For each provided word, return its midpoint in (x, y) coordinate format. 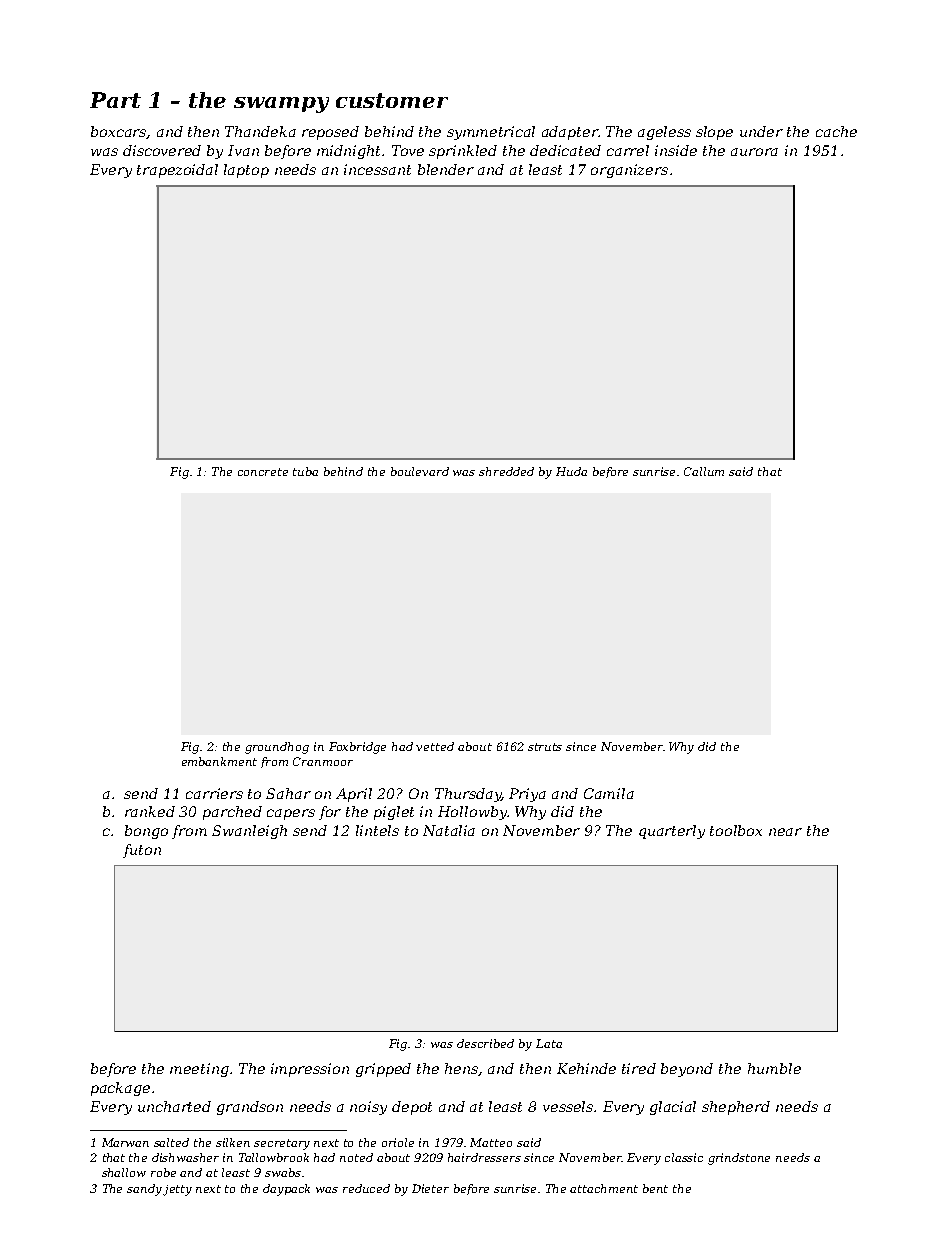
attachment (604, 1188)
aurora (754, 152)
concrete (263, 472)
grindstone (739, 1159)
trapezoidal (177, 171)
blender (446, 169)
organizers (629, 171)
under (761, 131)
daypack (286, 1190)
